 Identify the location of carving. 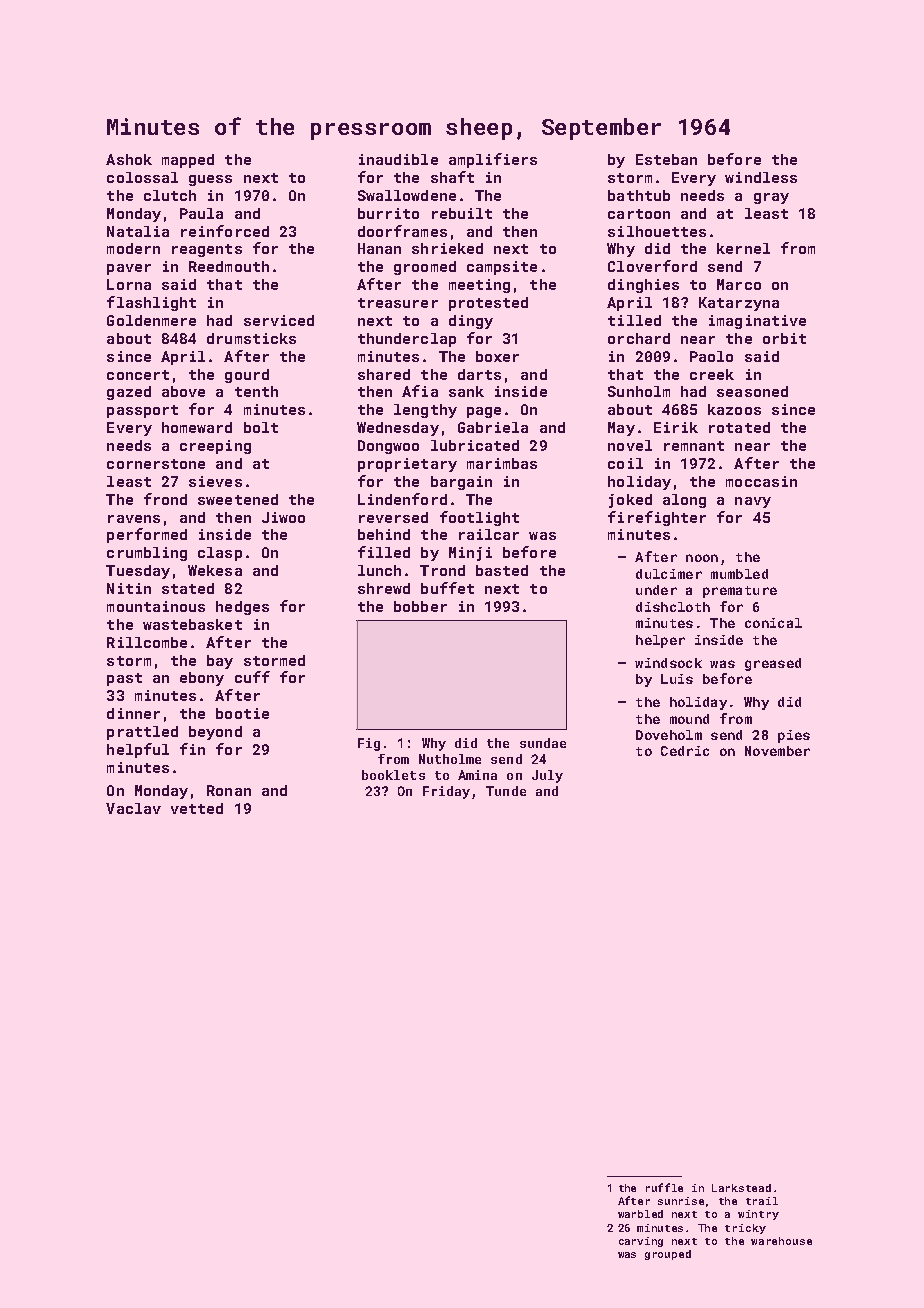
(641, 1242).
